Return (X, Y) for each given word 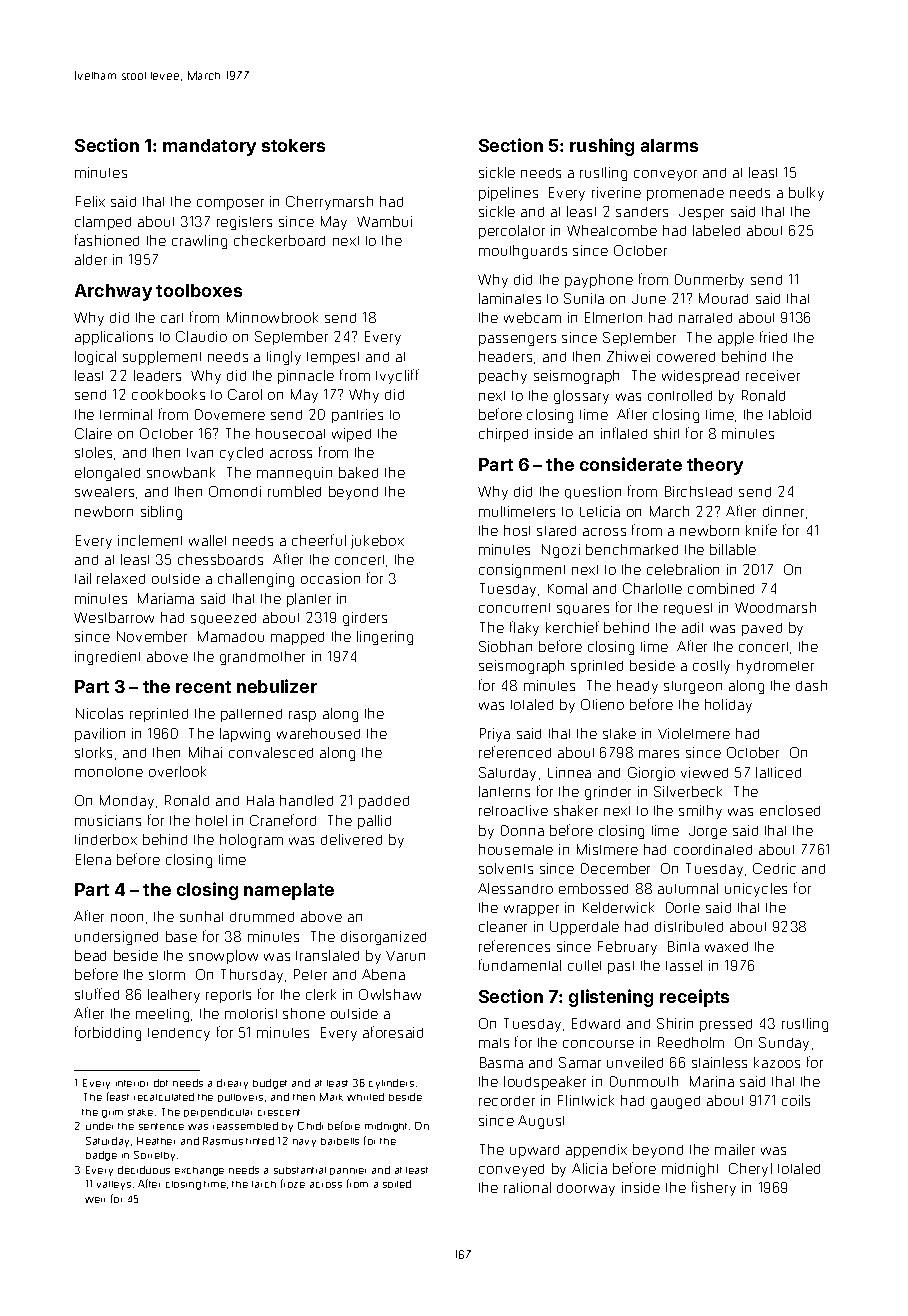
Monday (127, 802)
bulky (806, 194)
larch (264, 1184)
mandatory (209, 147)
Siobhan (505, 646)
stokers (293, 145)
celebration (683, 569)
